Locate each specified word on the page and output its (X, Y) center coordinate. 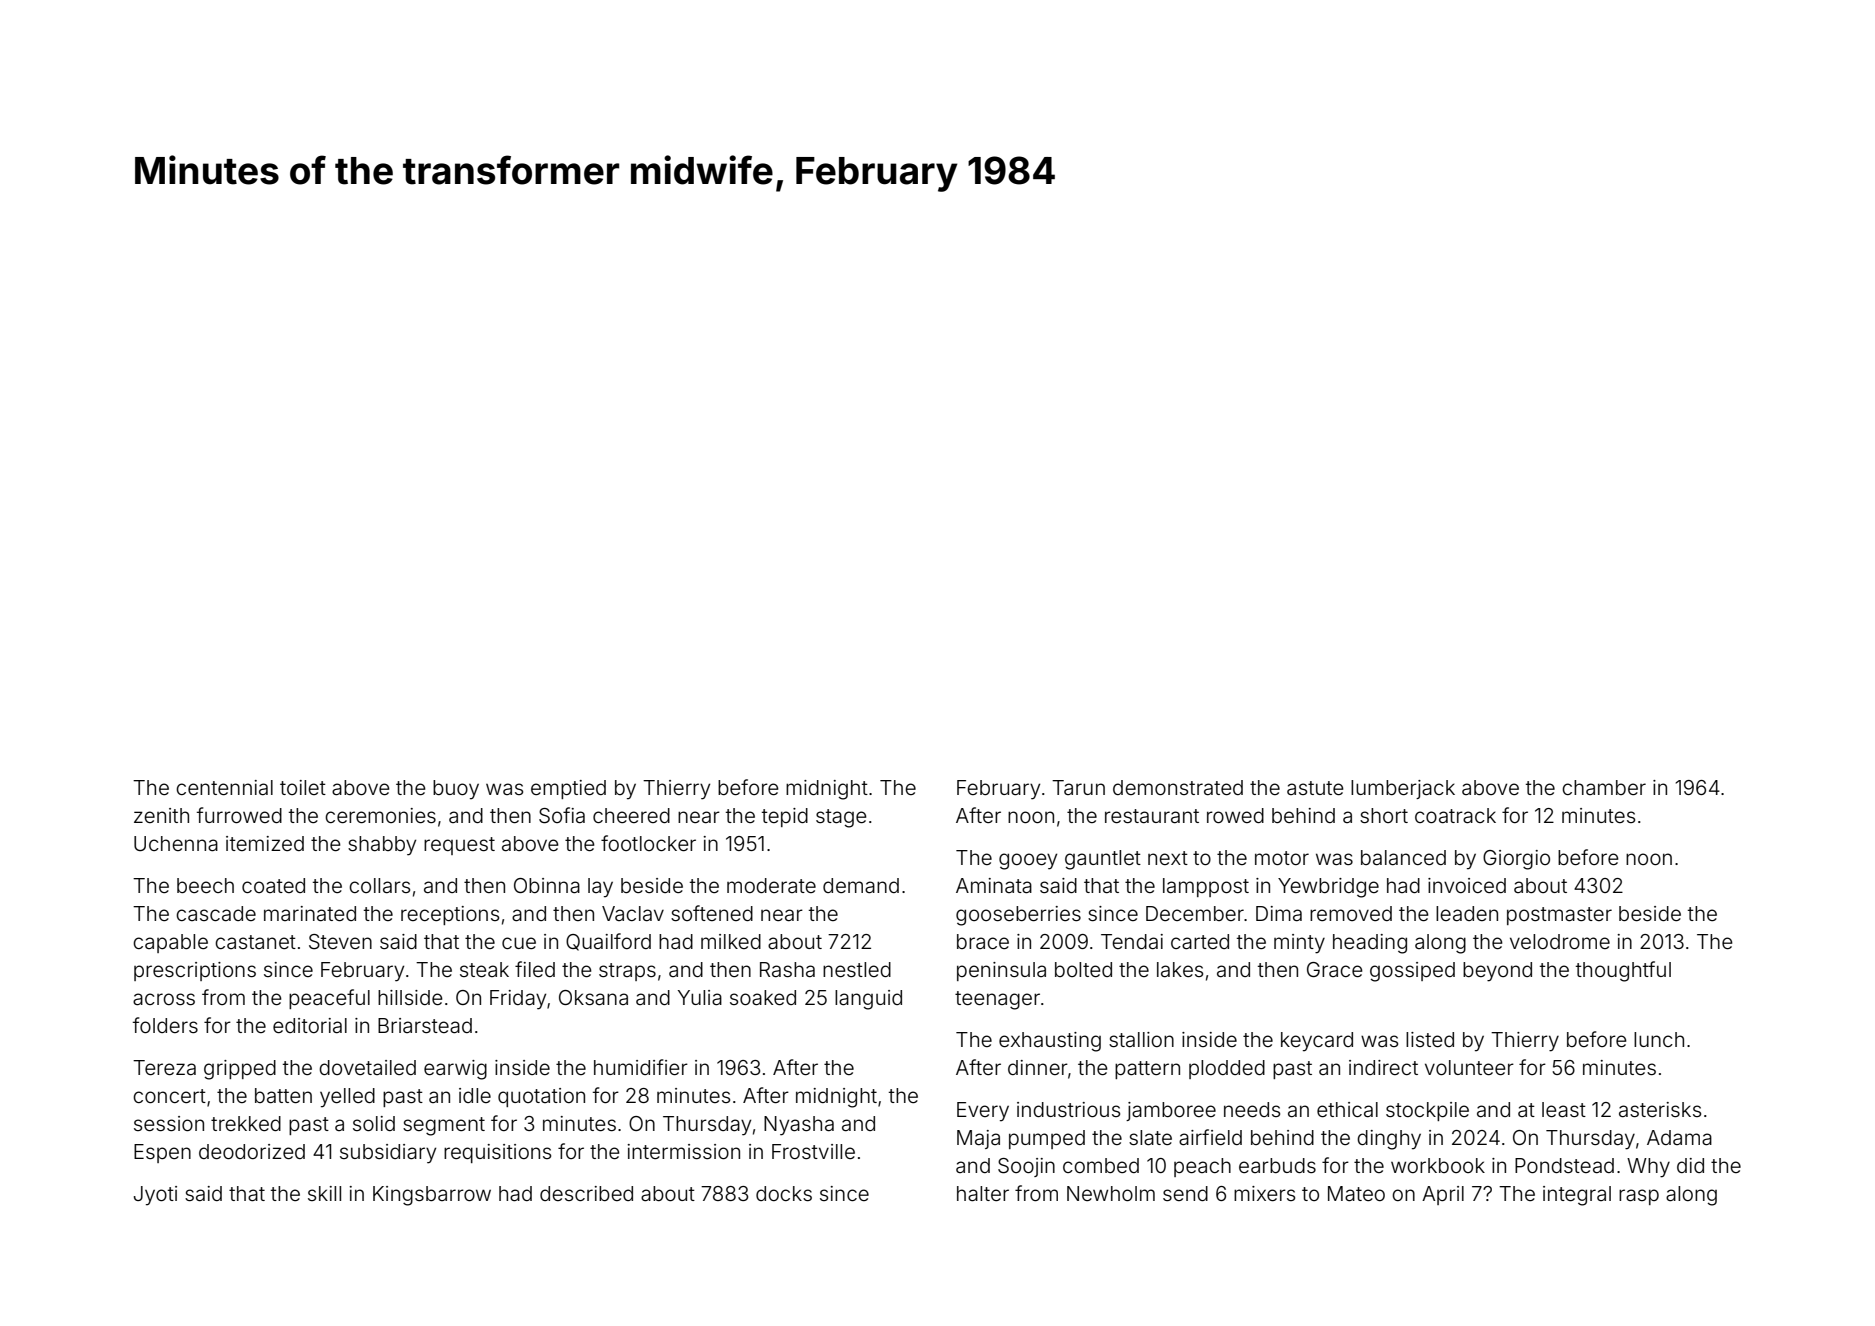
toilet (303, 787)
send (1185, 1193)
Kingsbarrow (432, 1196)
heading (1370, 944)
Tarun (1078, 787)
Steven (340, 942)
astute (1315, 788)
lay (600, 887)
